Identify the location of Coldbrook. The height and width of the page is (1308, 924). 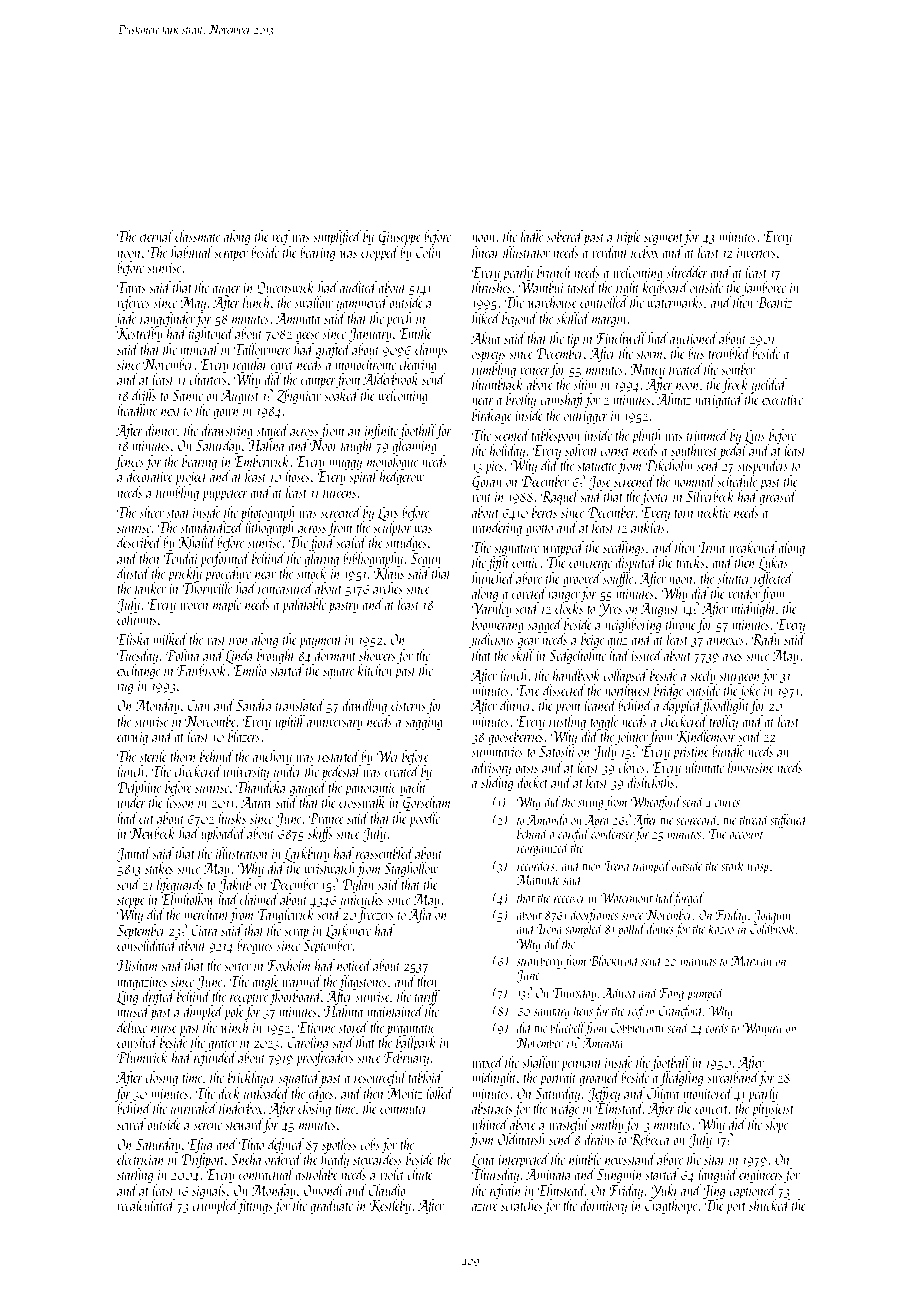
(772, 928).
